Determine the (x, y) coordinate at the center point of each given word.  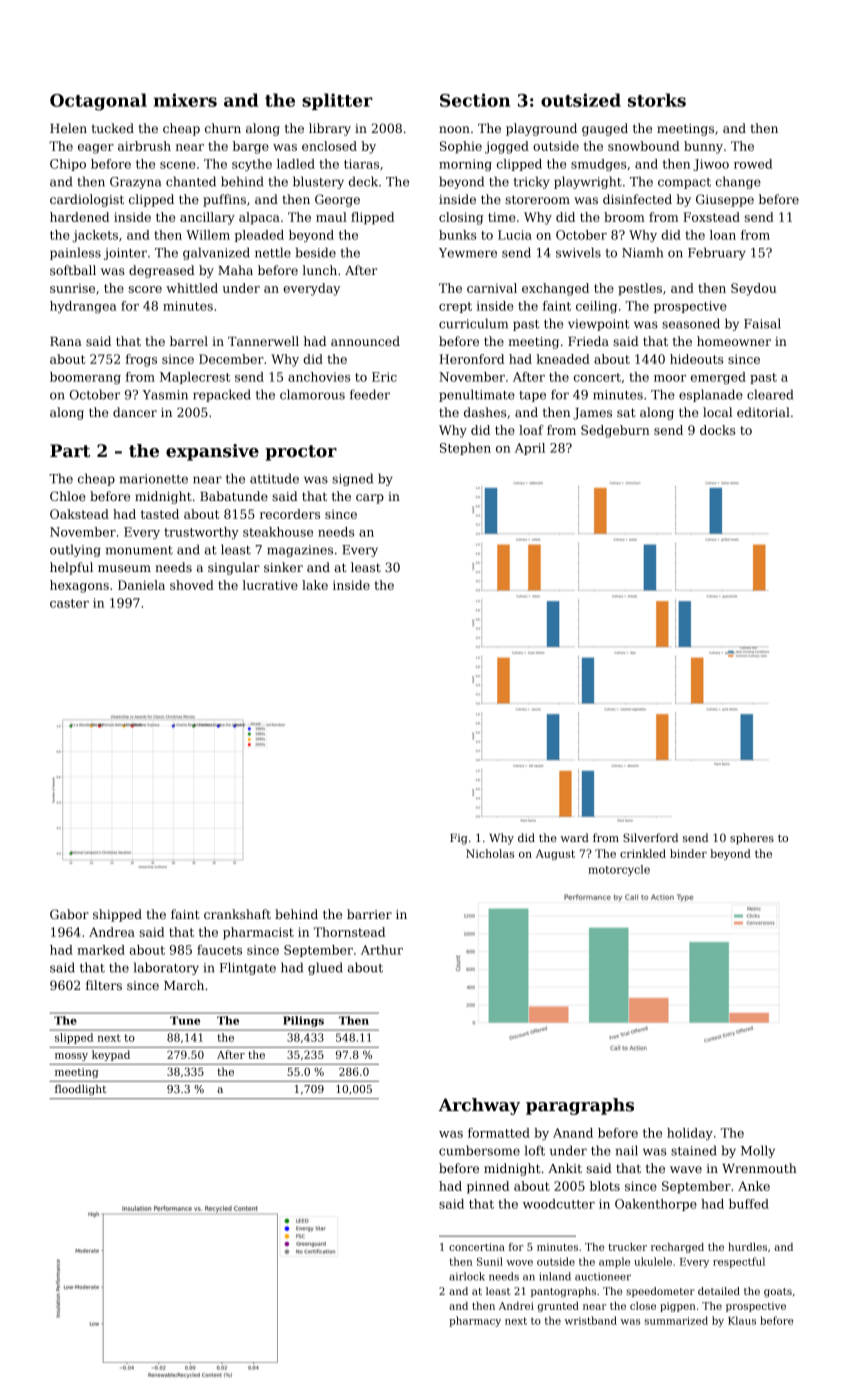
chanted (191, 181)
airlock (467, 1276)
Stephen (465, 449)
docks (717, 430)
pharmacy (475, 1321)
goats (778, 1293)
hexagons (79, 586)
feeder (370, 394)
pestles (640, 289)
